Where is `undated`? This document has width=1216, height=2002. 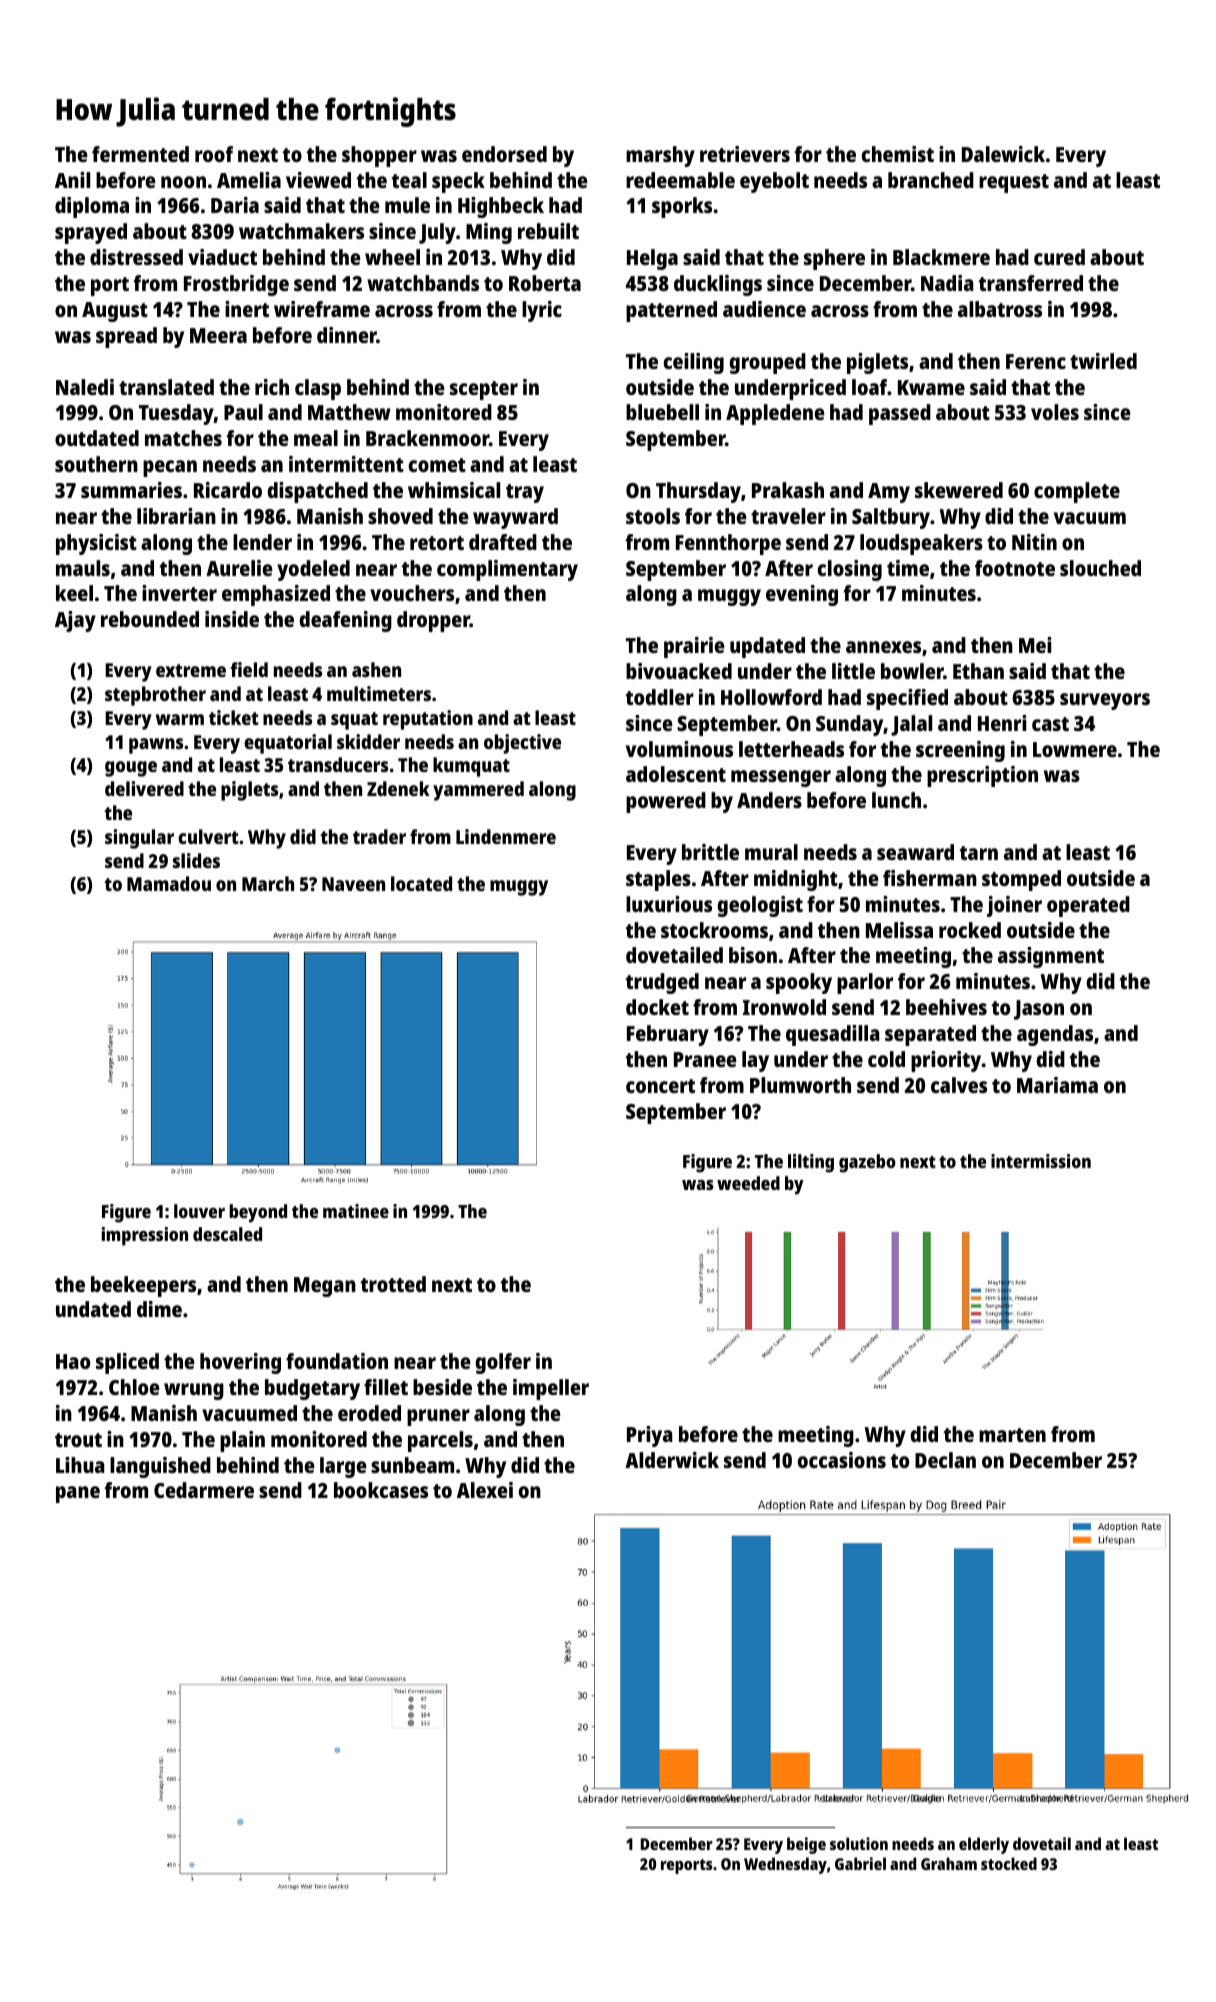
undated is located at coordinates (93, 1309).
